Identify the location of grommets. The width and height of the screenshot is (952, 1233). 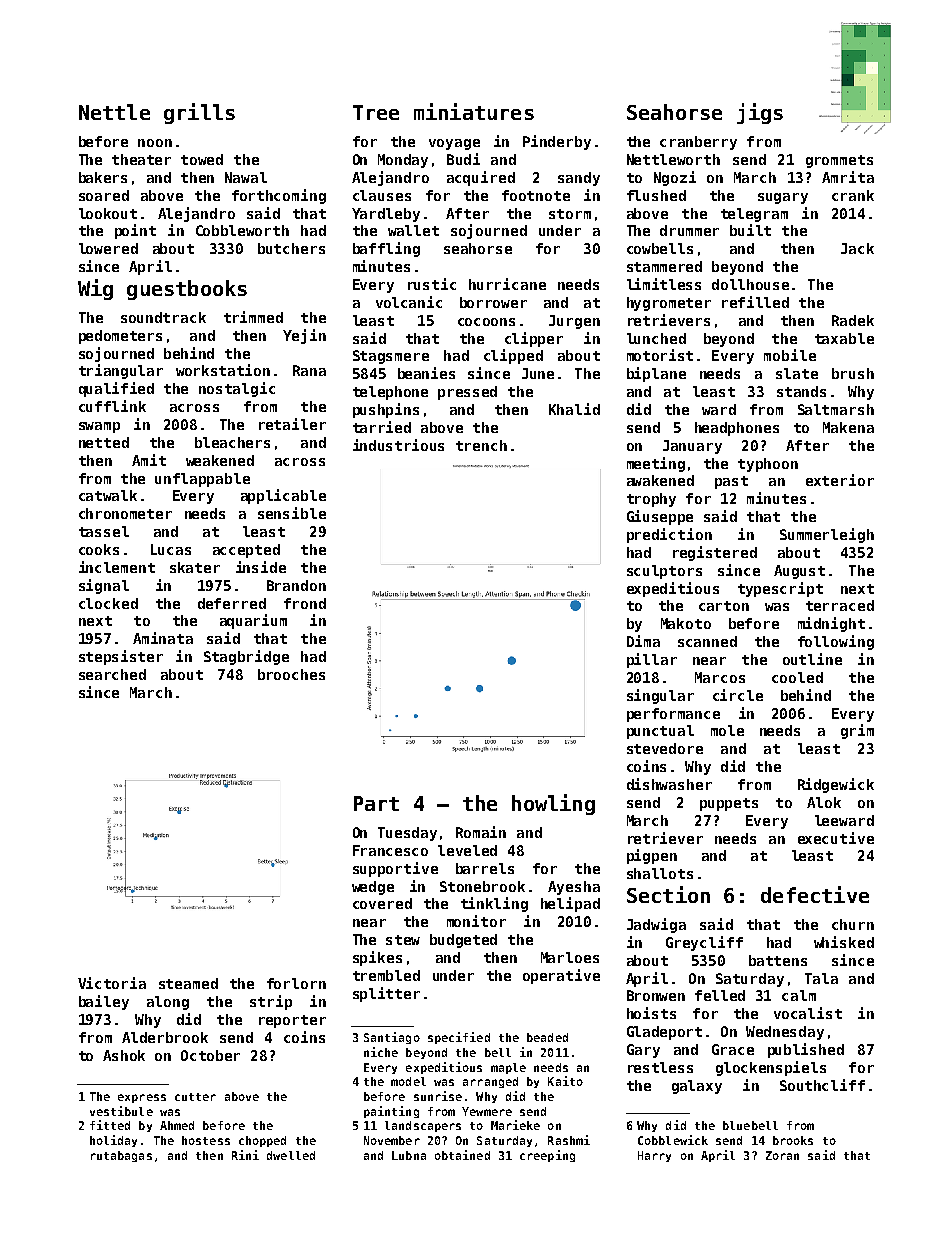
(839, 161).
